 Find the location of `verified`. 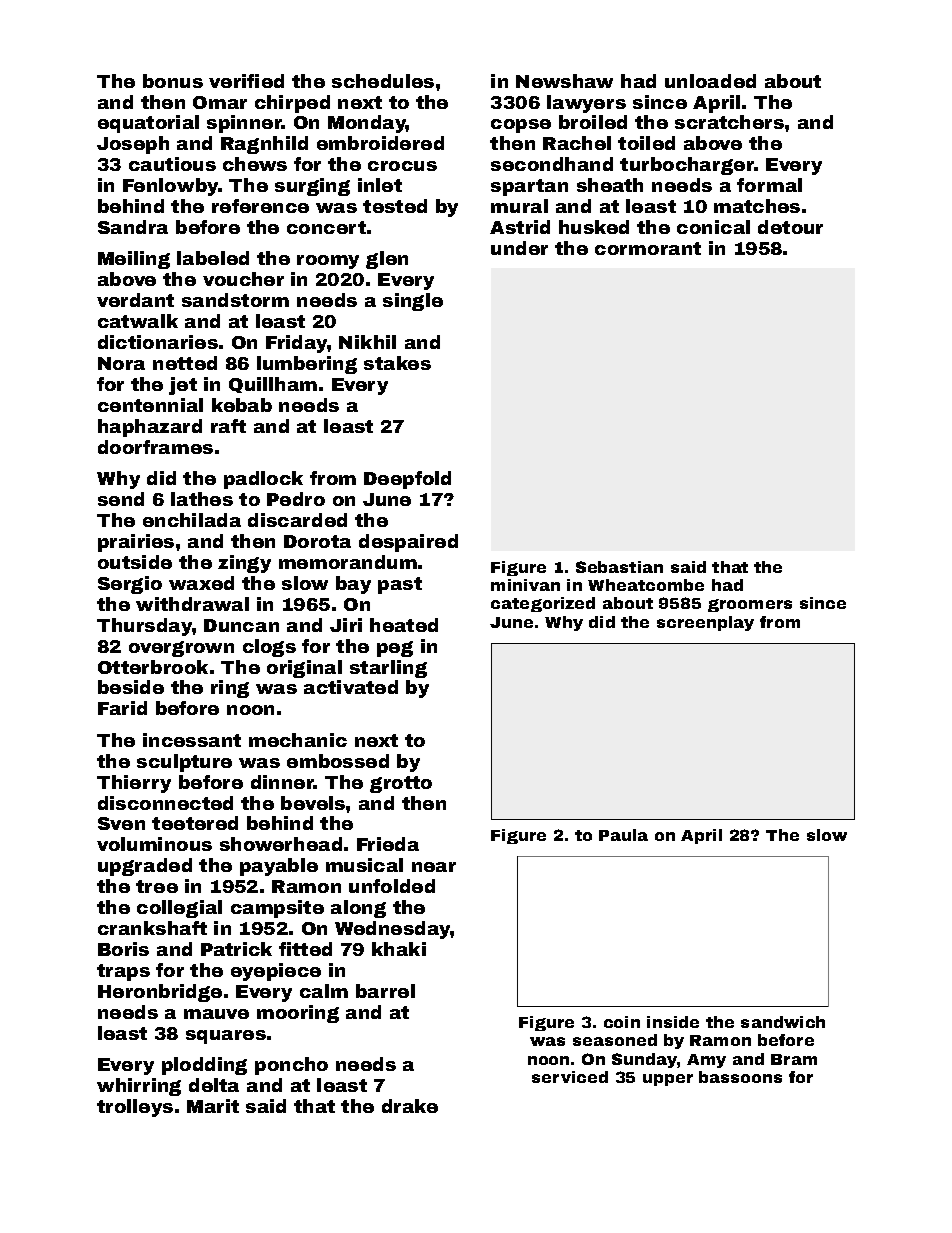

verified is located at coordinates (246, 81).
